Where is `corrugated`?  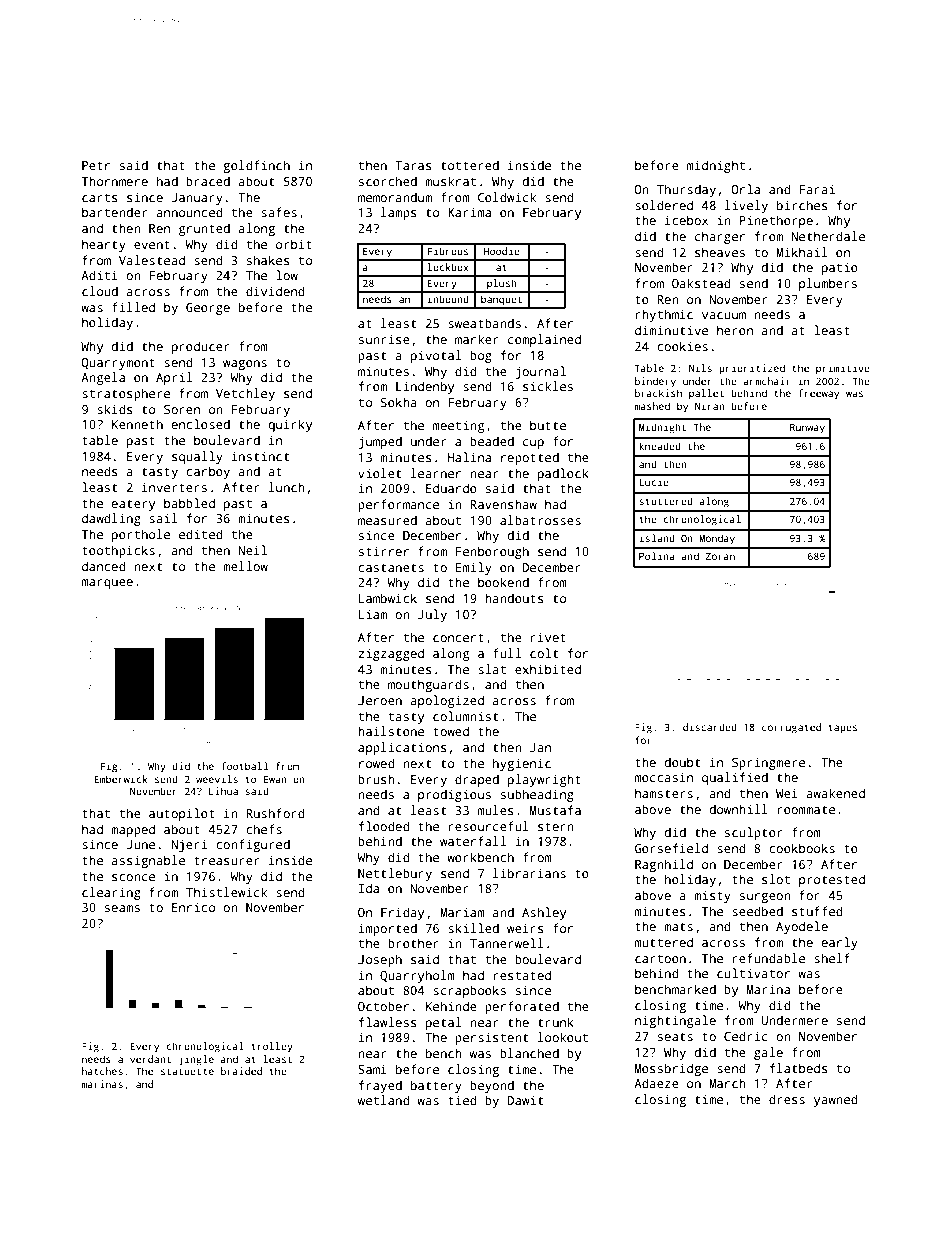 corrugated is located at coordinates (791, 728).
